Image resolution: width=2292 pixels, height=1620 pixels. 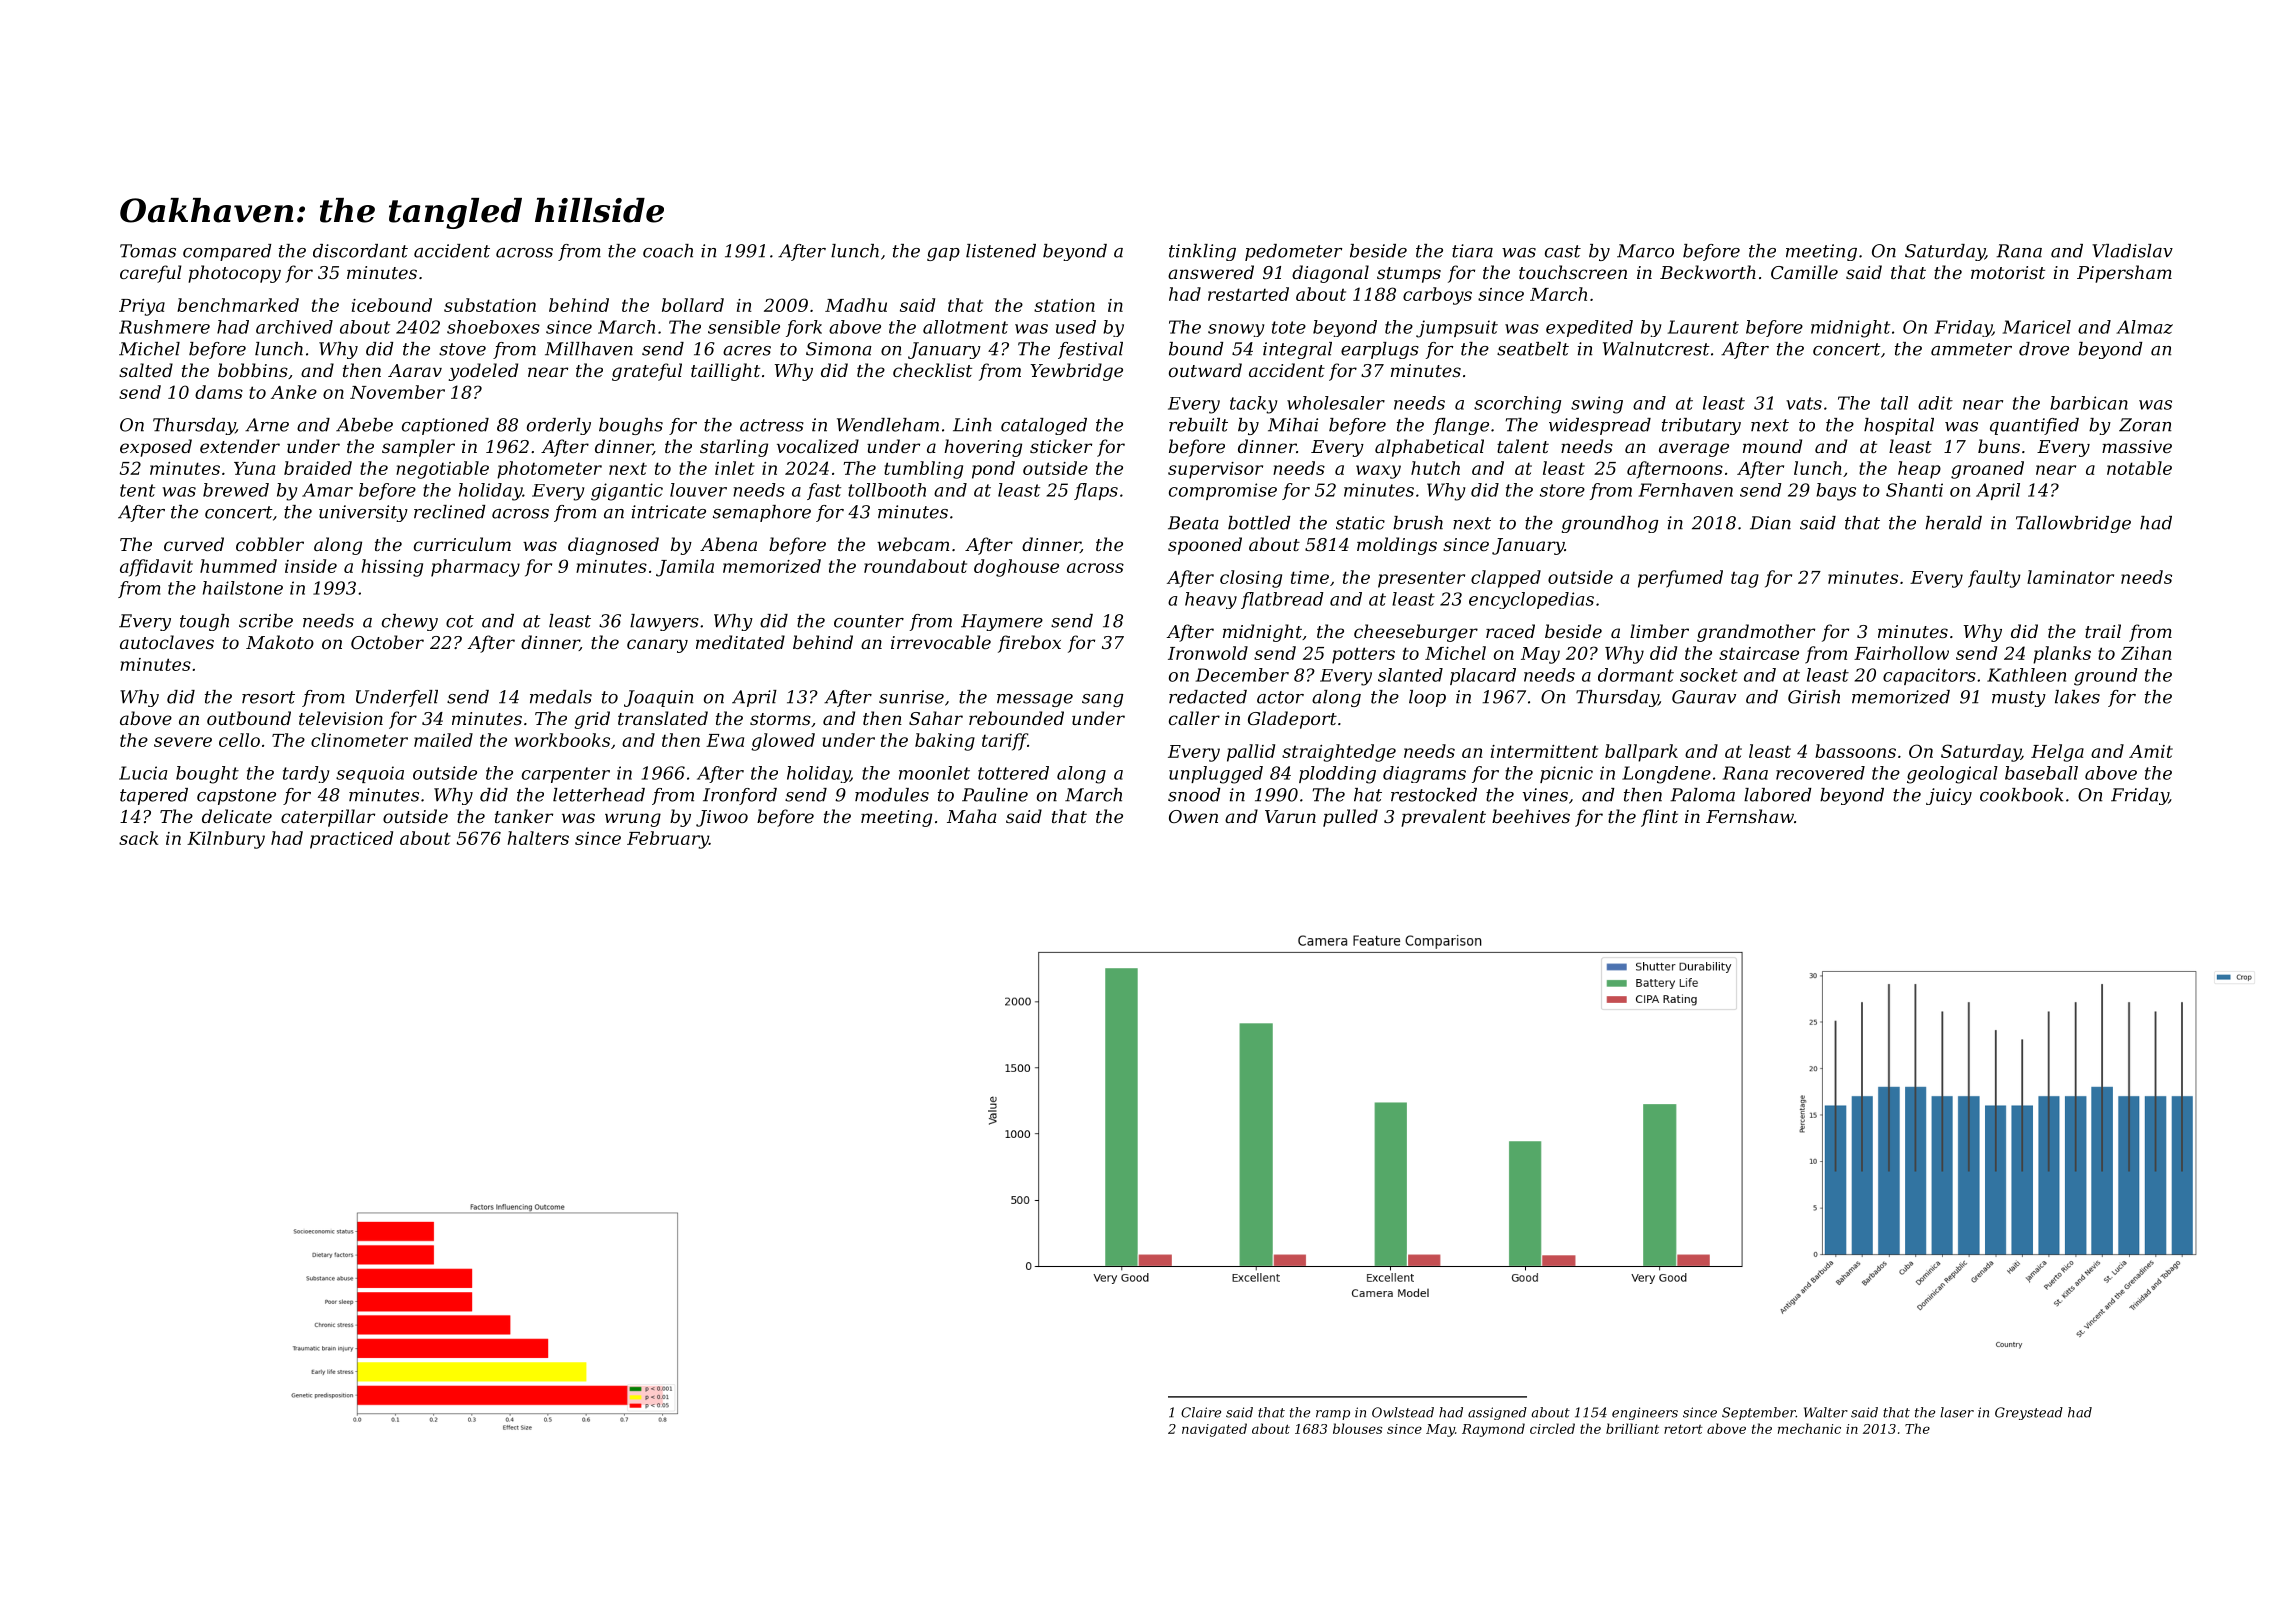 I want to click on moonlet, so click(x=934, y=773).
